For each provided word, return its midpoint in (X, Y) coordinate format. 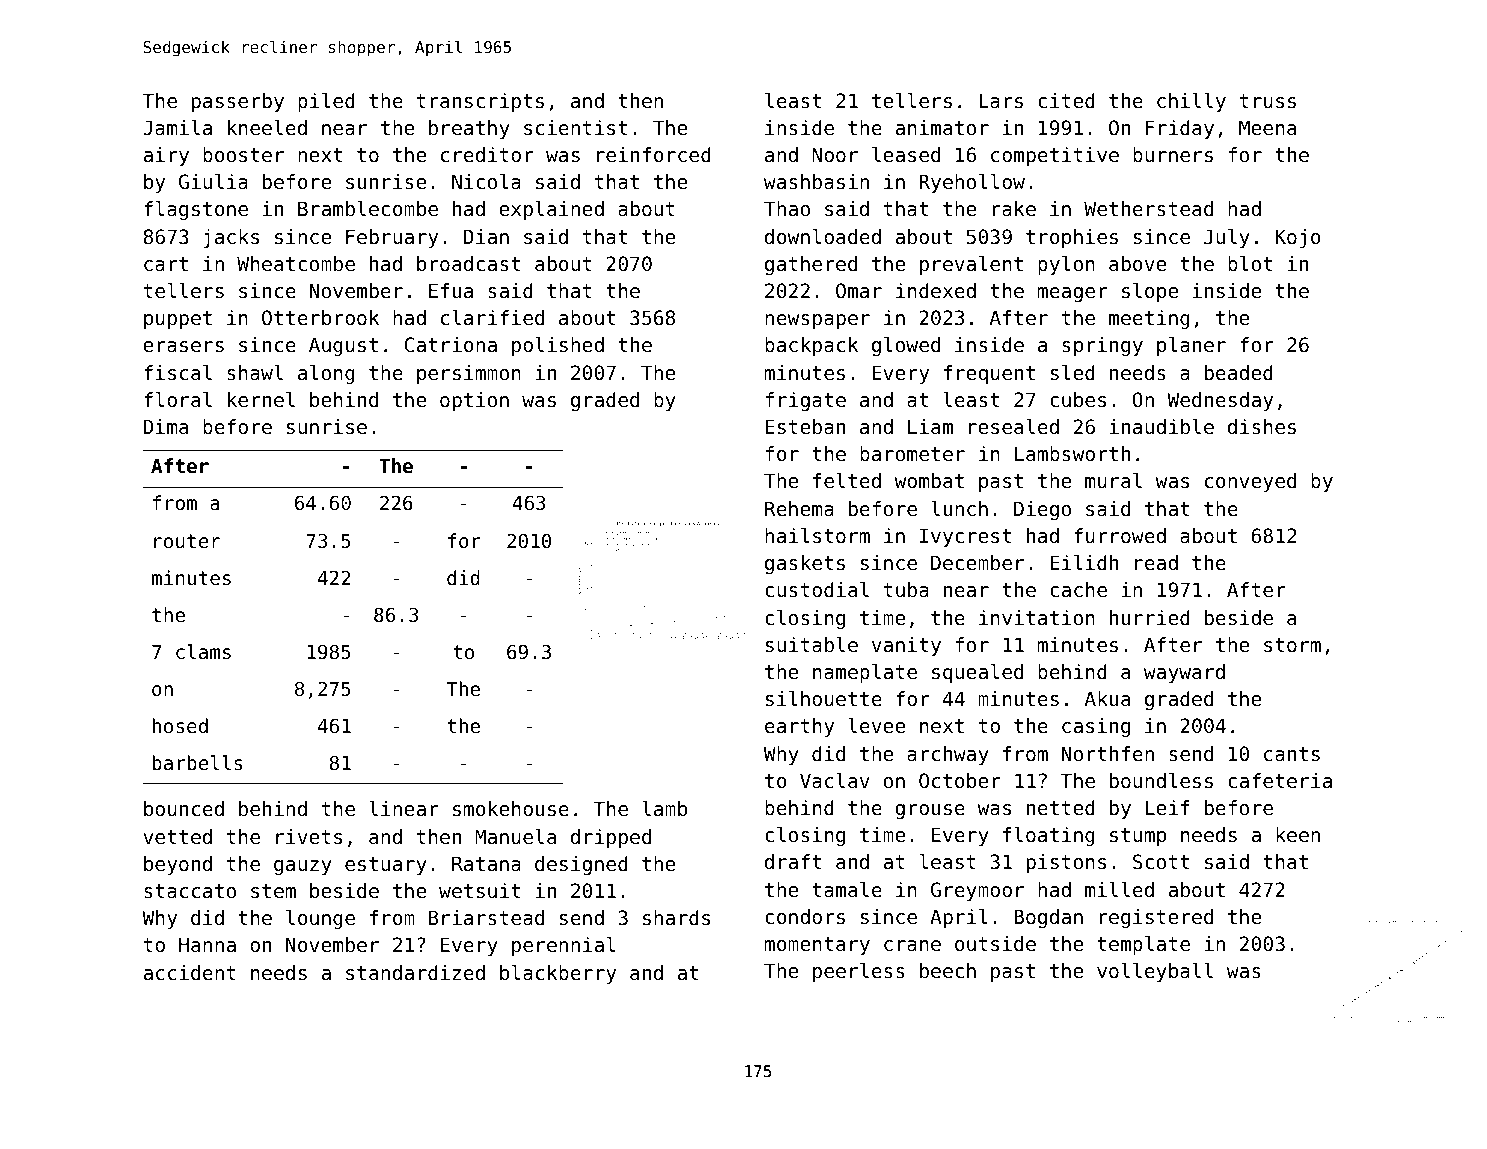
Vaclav (835, 781)
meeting (1149, 319)
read (1156, 563)
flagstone (196, 210)
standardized (415, 973)
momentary (817, 946)
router (187, 541)
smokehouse (511, 809)
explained (551, 210)
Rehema (799, 509)
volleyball (1155, 972)
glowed (906, 346)
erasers (183, 347)
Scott (1161, 862)
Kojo (1298, 238)
